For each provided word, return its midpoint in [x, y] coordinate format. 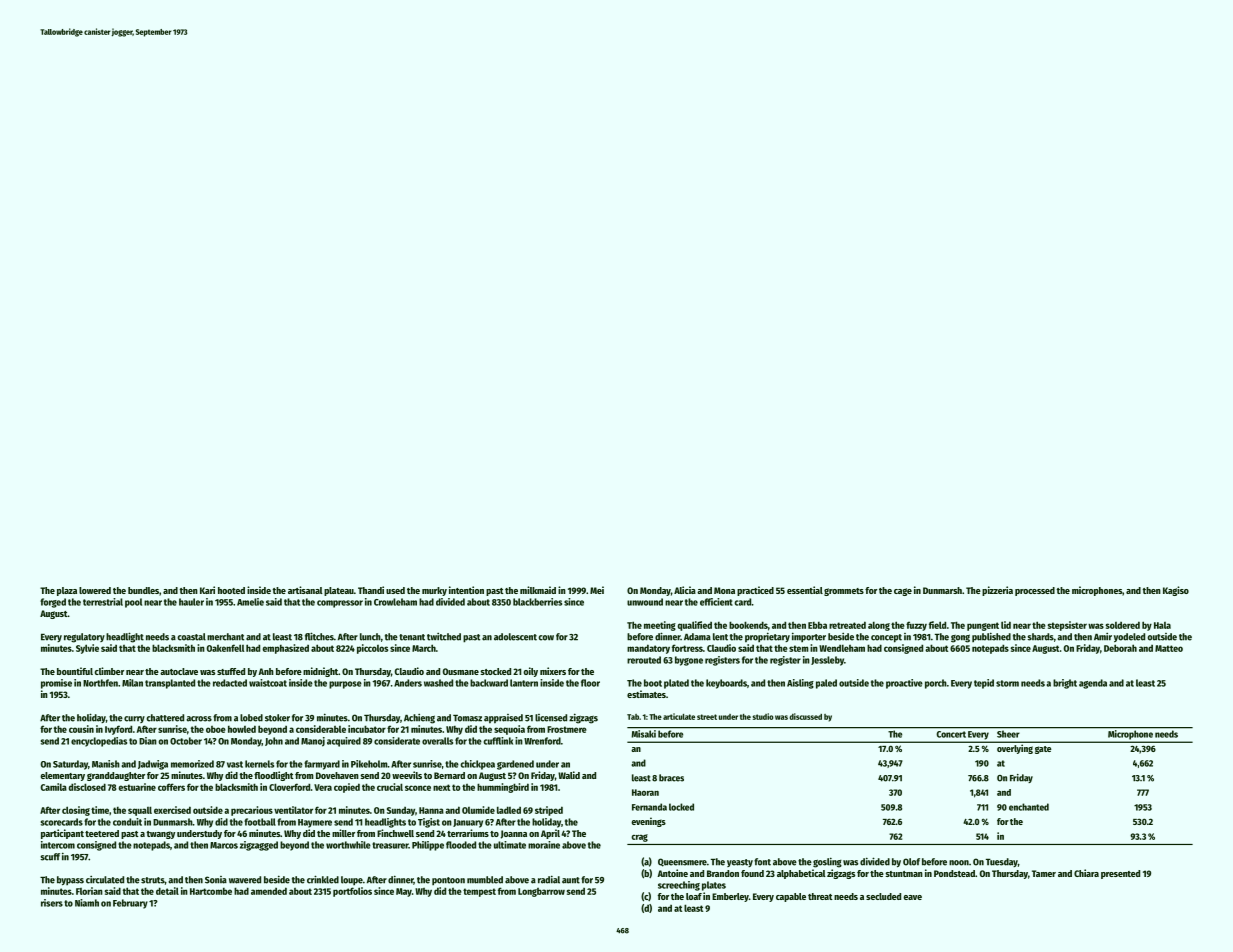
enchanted [1029, 807]
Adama [697, 637]
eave [912, 897]
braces [671, 778]
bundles [143, 590]
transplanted [170, 684]
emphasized [285, 649]
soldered [1123, 625]
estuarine [137, 787]
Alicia [685, 590]
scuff [50, 857]
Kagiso [1176, 591]
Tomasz [467, 718]
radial [549, 879]
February [130, 904]
